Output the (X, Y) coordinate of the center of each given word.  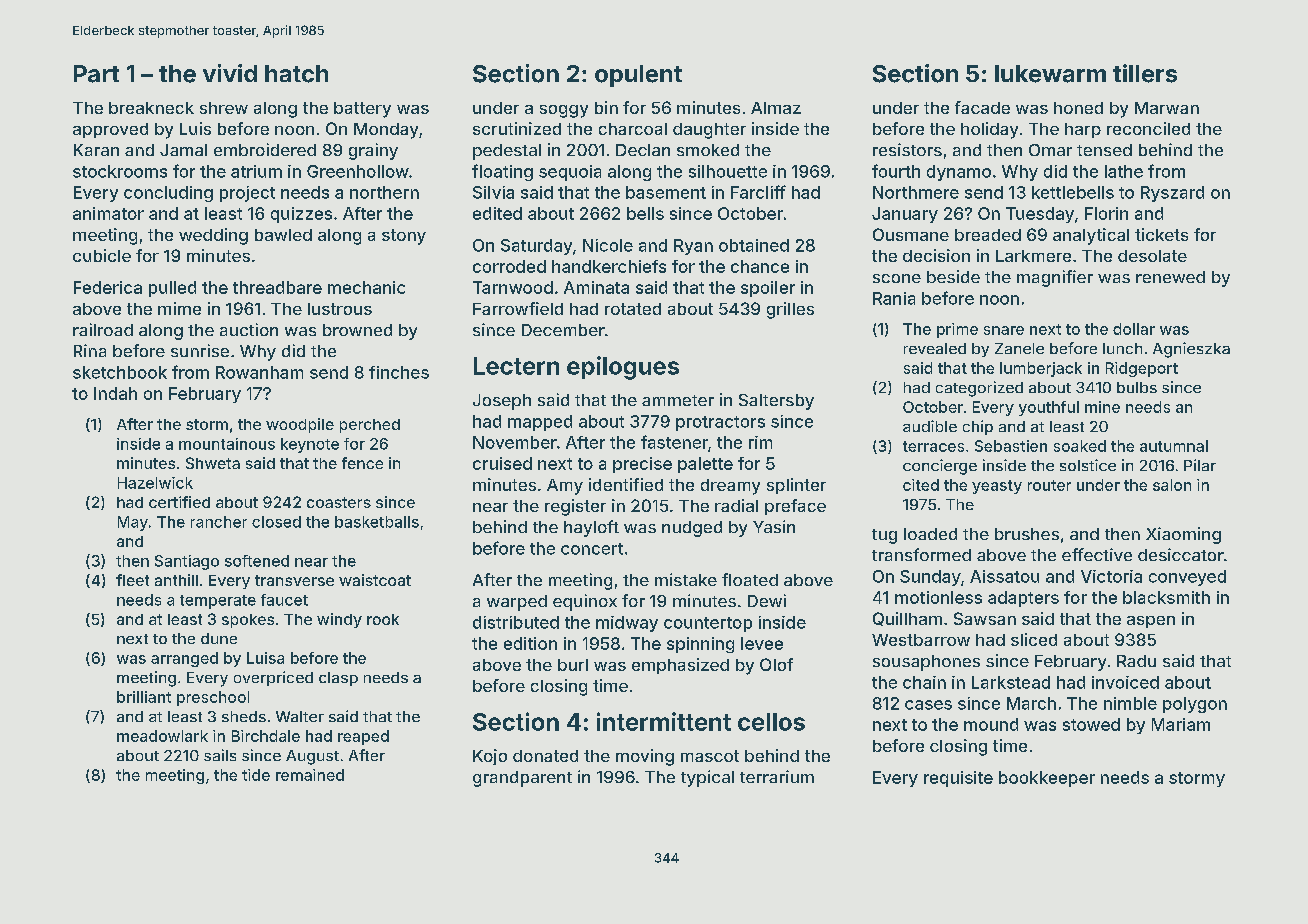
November (515, 442)
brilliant (144, 697)
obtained (754, 245)
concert (592, 549)
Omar (1050, 150)
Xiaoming (1183, 535)
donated (545, 756)
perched (370, 426)
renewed (1170, 277)
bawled (283, 235)
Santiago (187, 562)
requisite (958, 779)
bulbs (1137, 387)
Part (96, 74)
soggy (564, 111)
